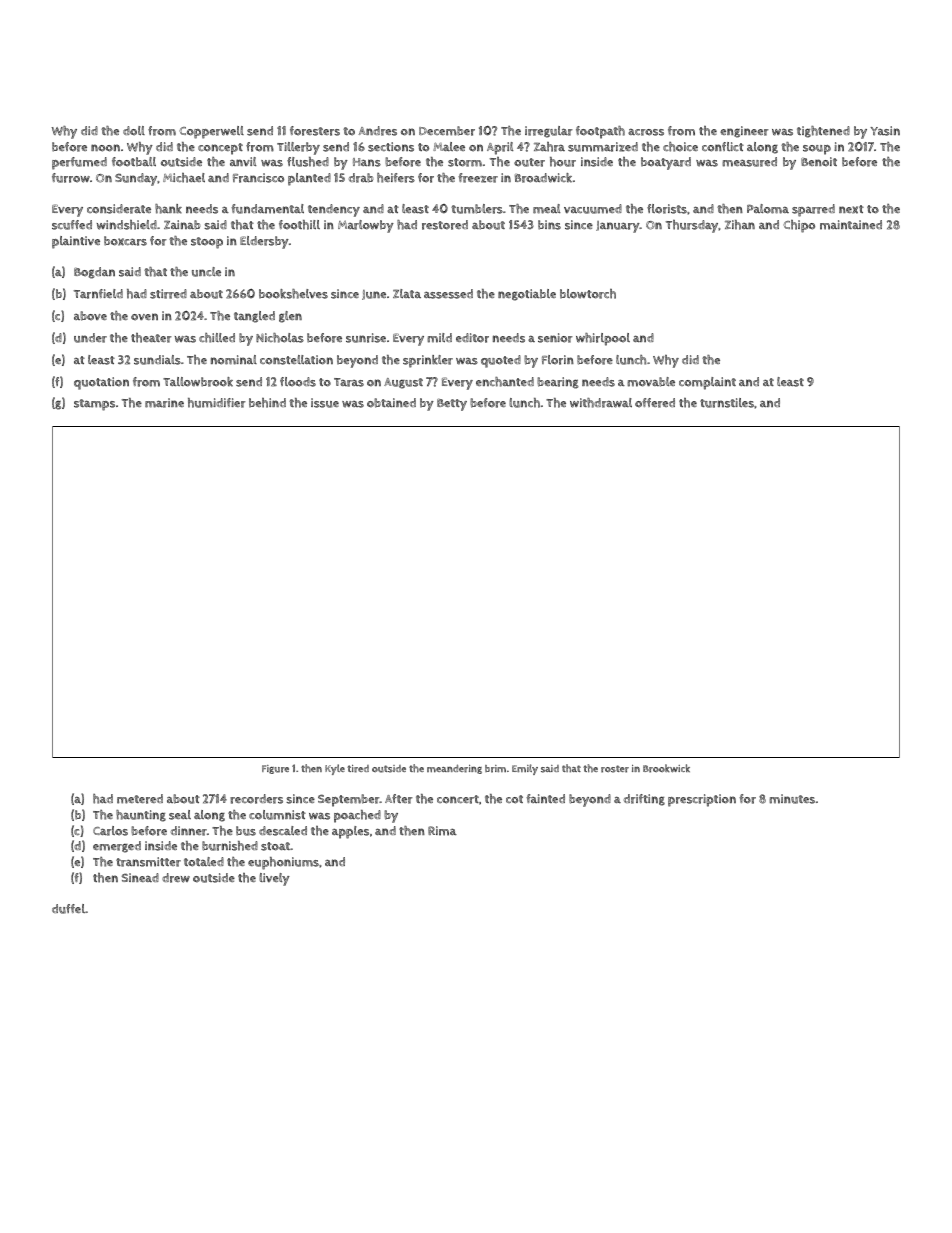 This document has width=952, height=1233. Describe the element at coordinates (198, 382) in the document. I see `Tallowbrook` at that location.
